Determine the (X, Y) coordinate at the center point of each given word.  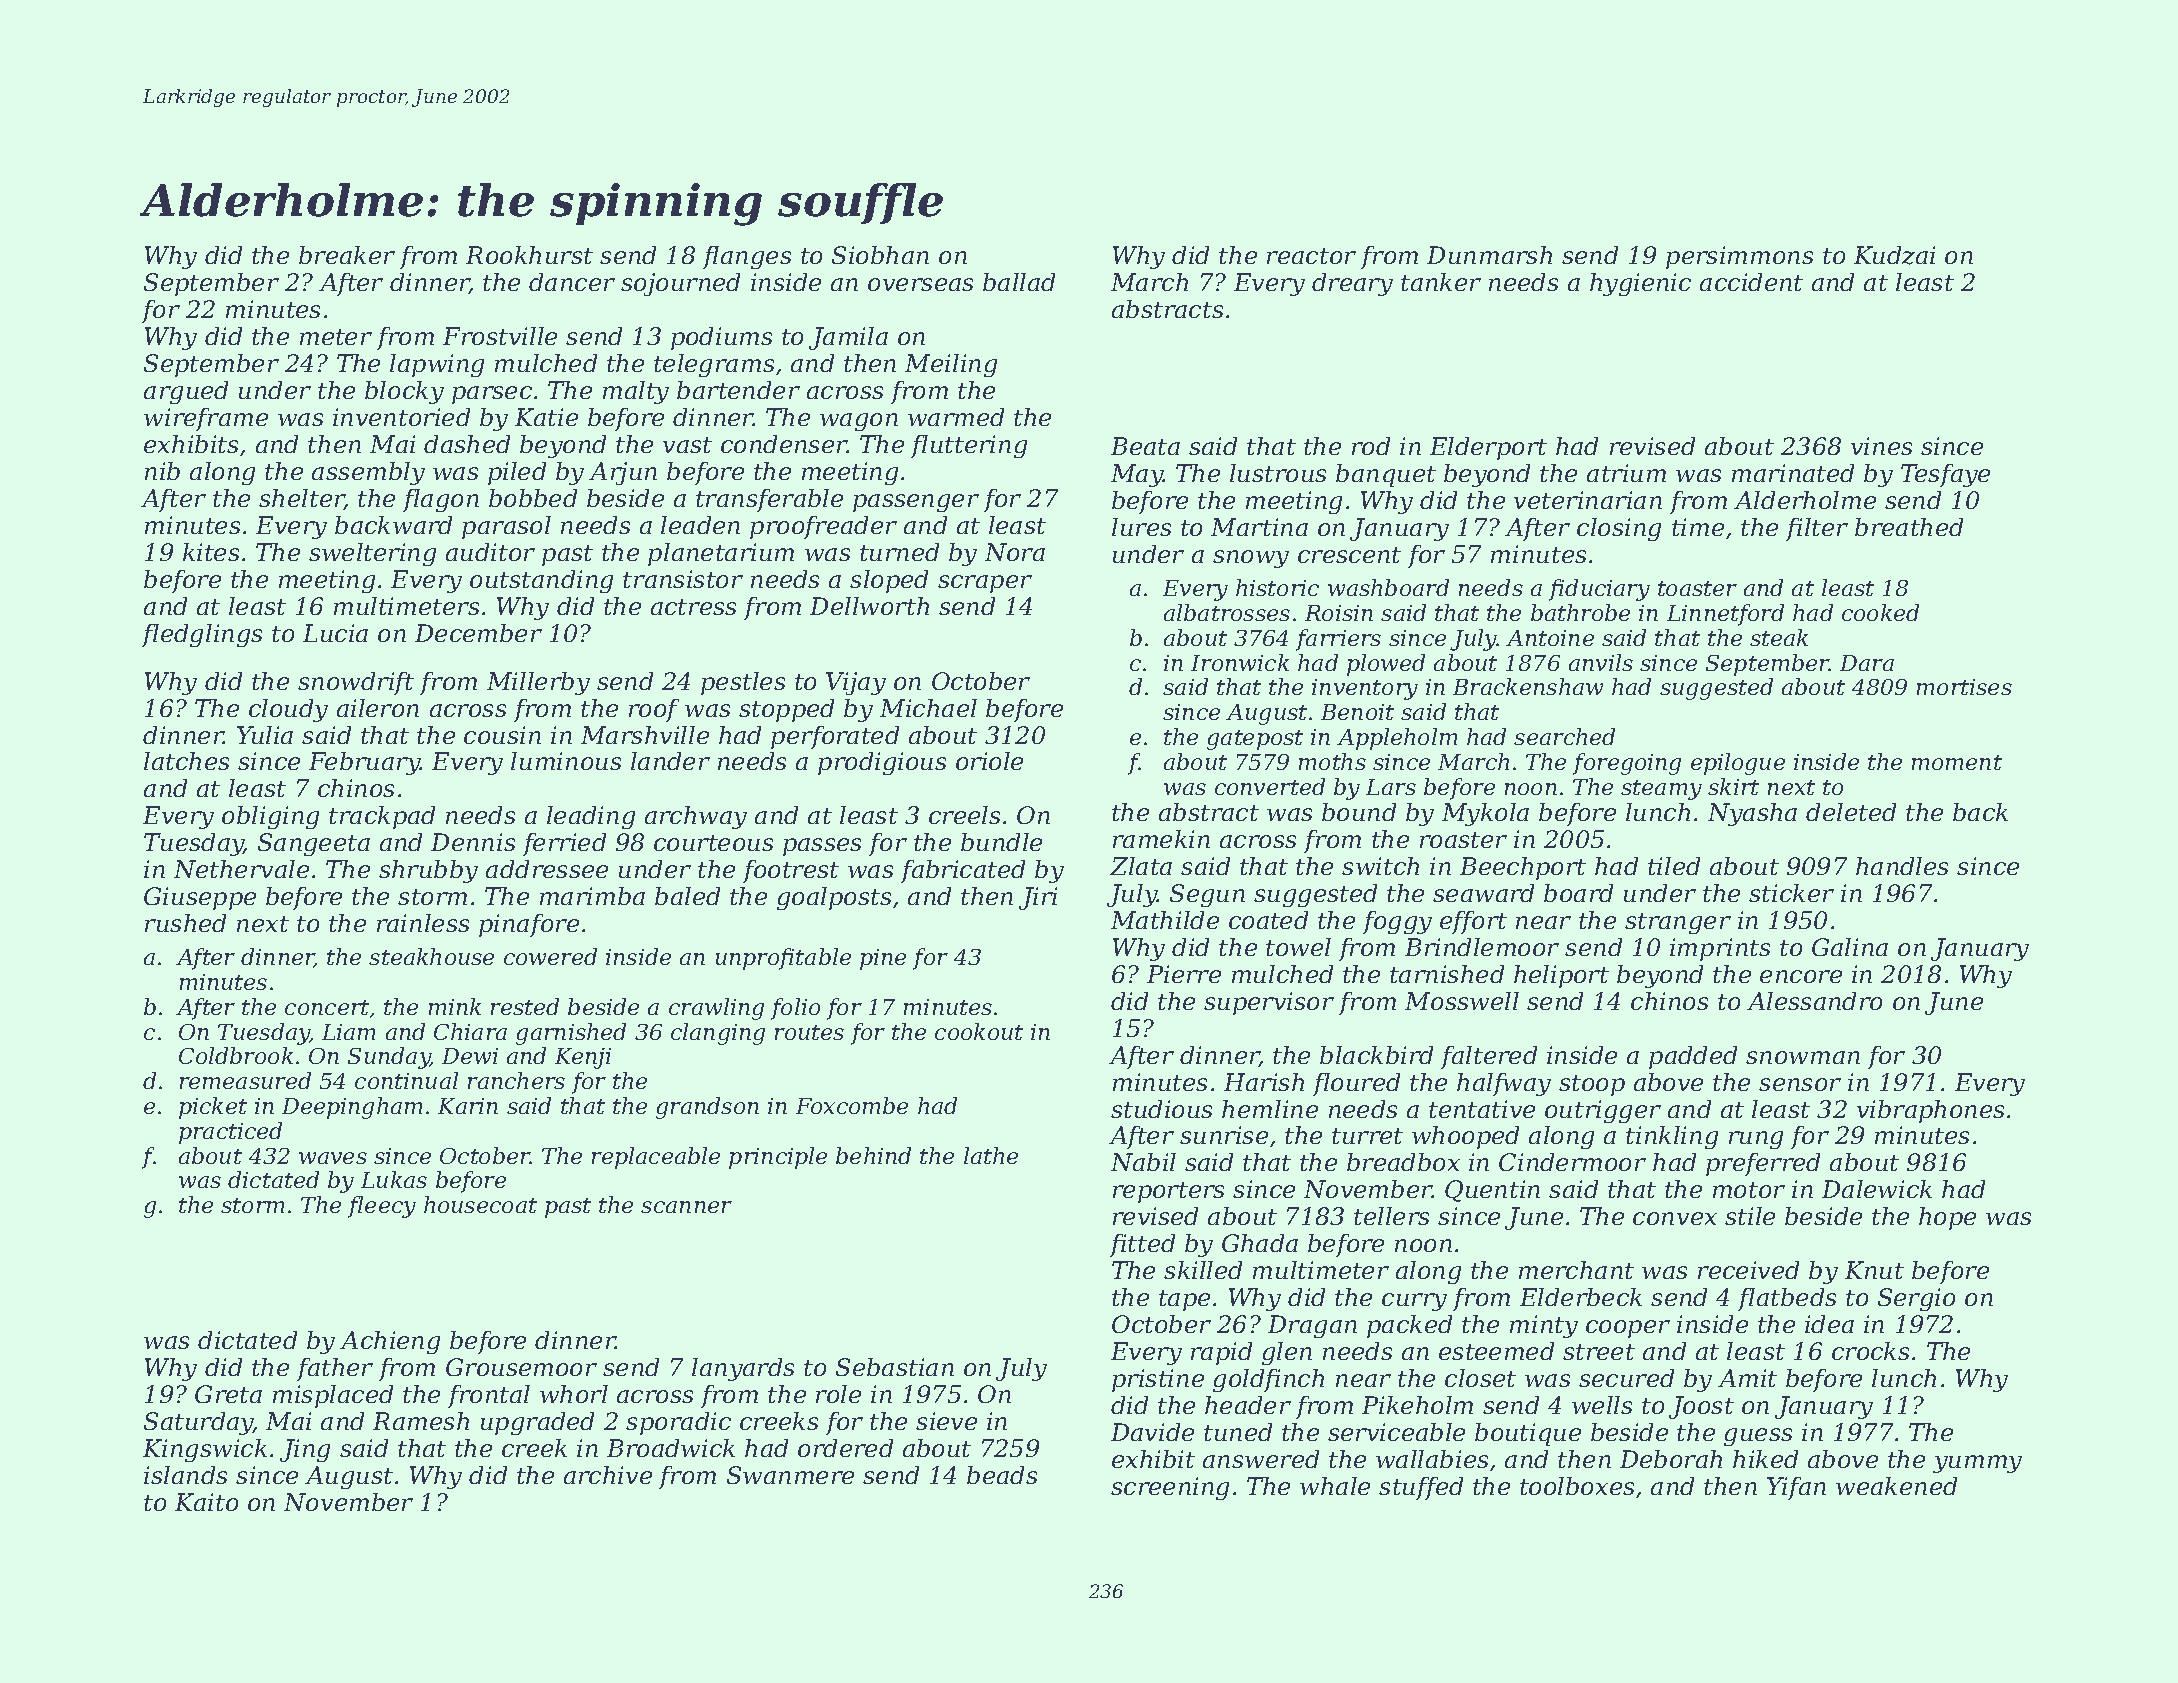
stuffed (1421, 1488)
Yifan (1796, 1488)
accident (1751, 282)
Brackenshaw (1528, 686)
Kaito (206, 1502)
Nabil (1143, 1162)
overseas (920, 284)
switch (1380, 866)
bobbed (533, 498)
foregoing (1627, 764)
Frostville (500, 336)
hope (1947, 1218)
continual (406, 1080)
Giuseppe (200, 898)
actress (693, 607)
